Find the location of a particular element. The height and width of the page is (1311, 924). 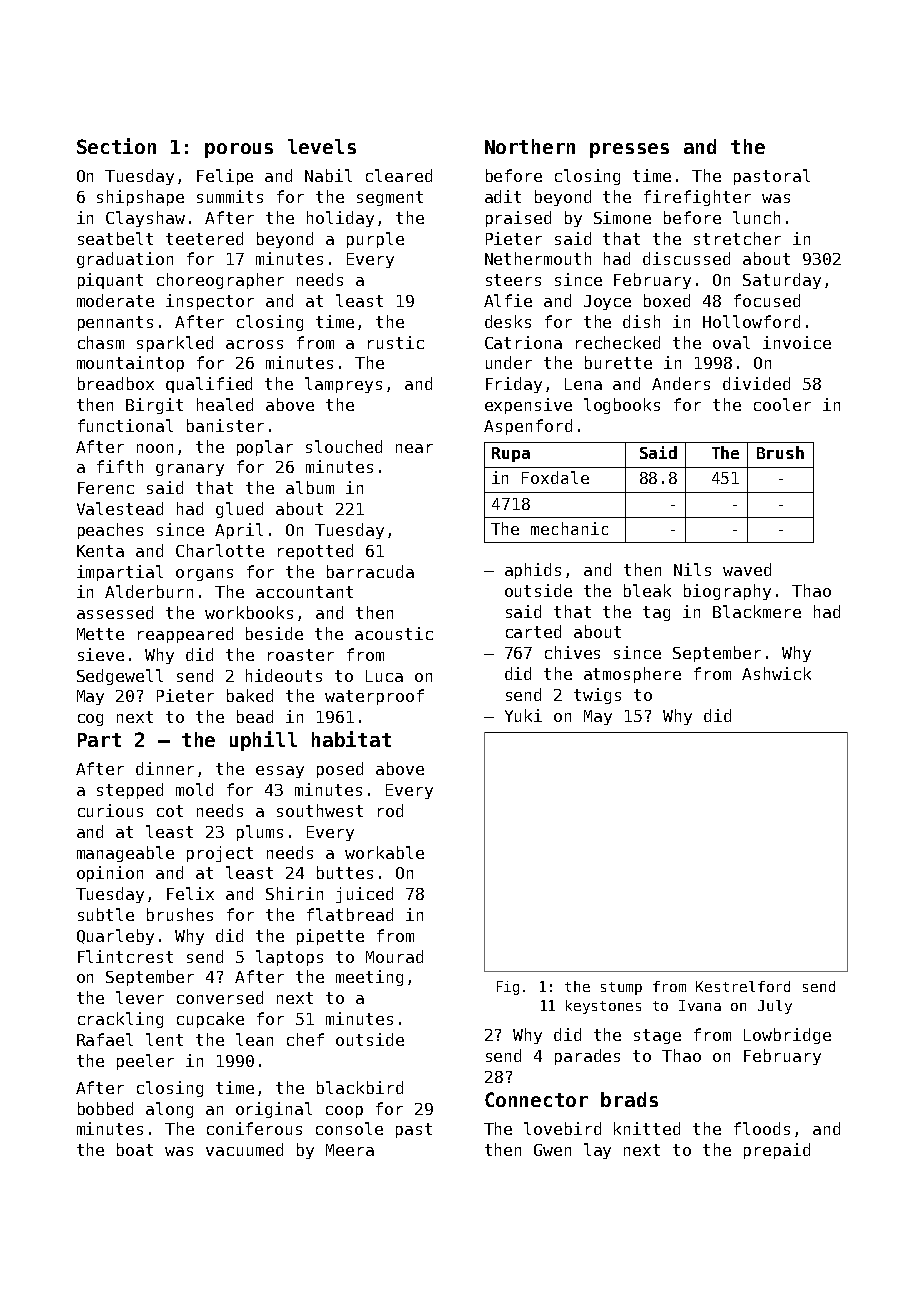

Section is located at coordinates (116, 146).
